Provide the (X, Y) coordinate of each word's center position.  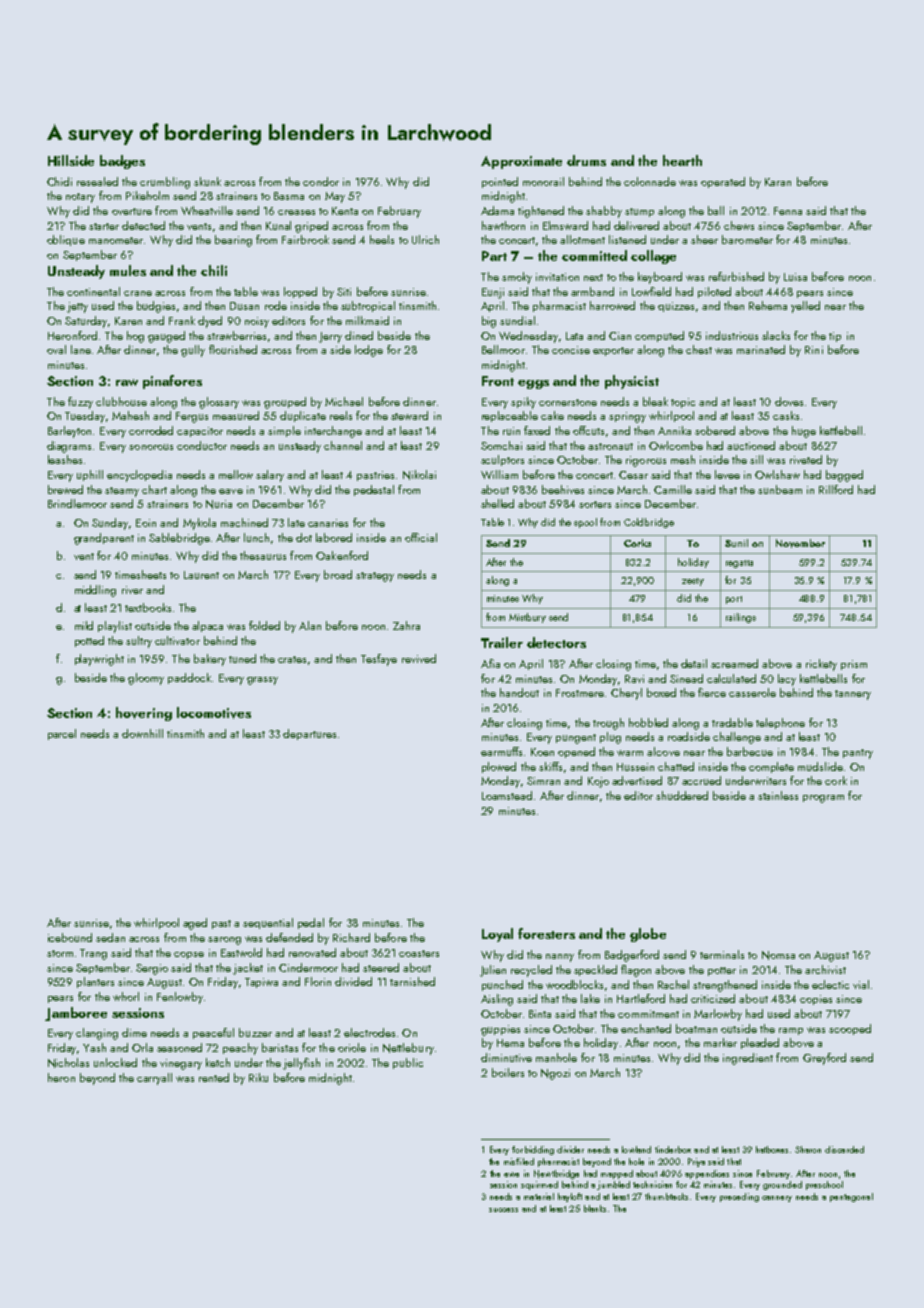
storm (60, 953)
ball (716, 210)
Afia (490, 663)
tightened (541, 212)
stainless (778, 795)
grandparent (104, 539)
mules (128, 270)
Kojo (598, 782)
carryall (154, 1079)
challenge (737, 738)
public (408, 1063)
